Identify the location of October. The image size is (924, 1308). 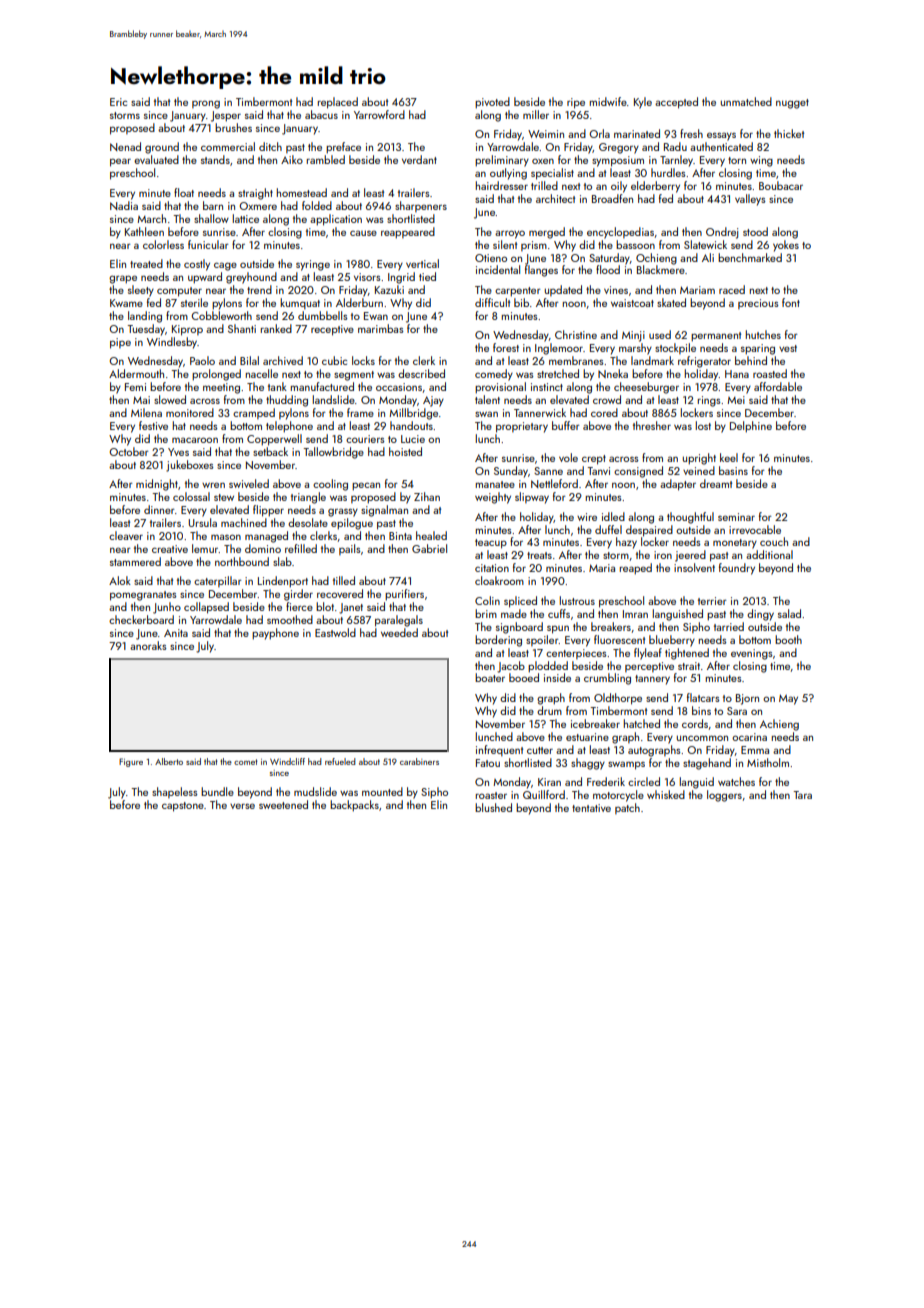
(129, 451).
